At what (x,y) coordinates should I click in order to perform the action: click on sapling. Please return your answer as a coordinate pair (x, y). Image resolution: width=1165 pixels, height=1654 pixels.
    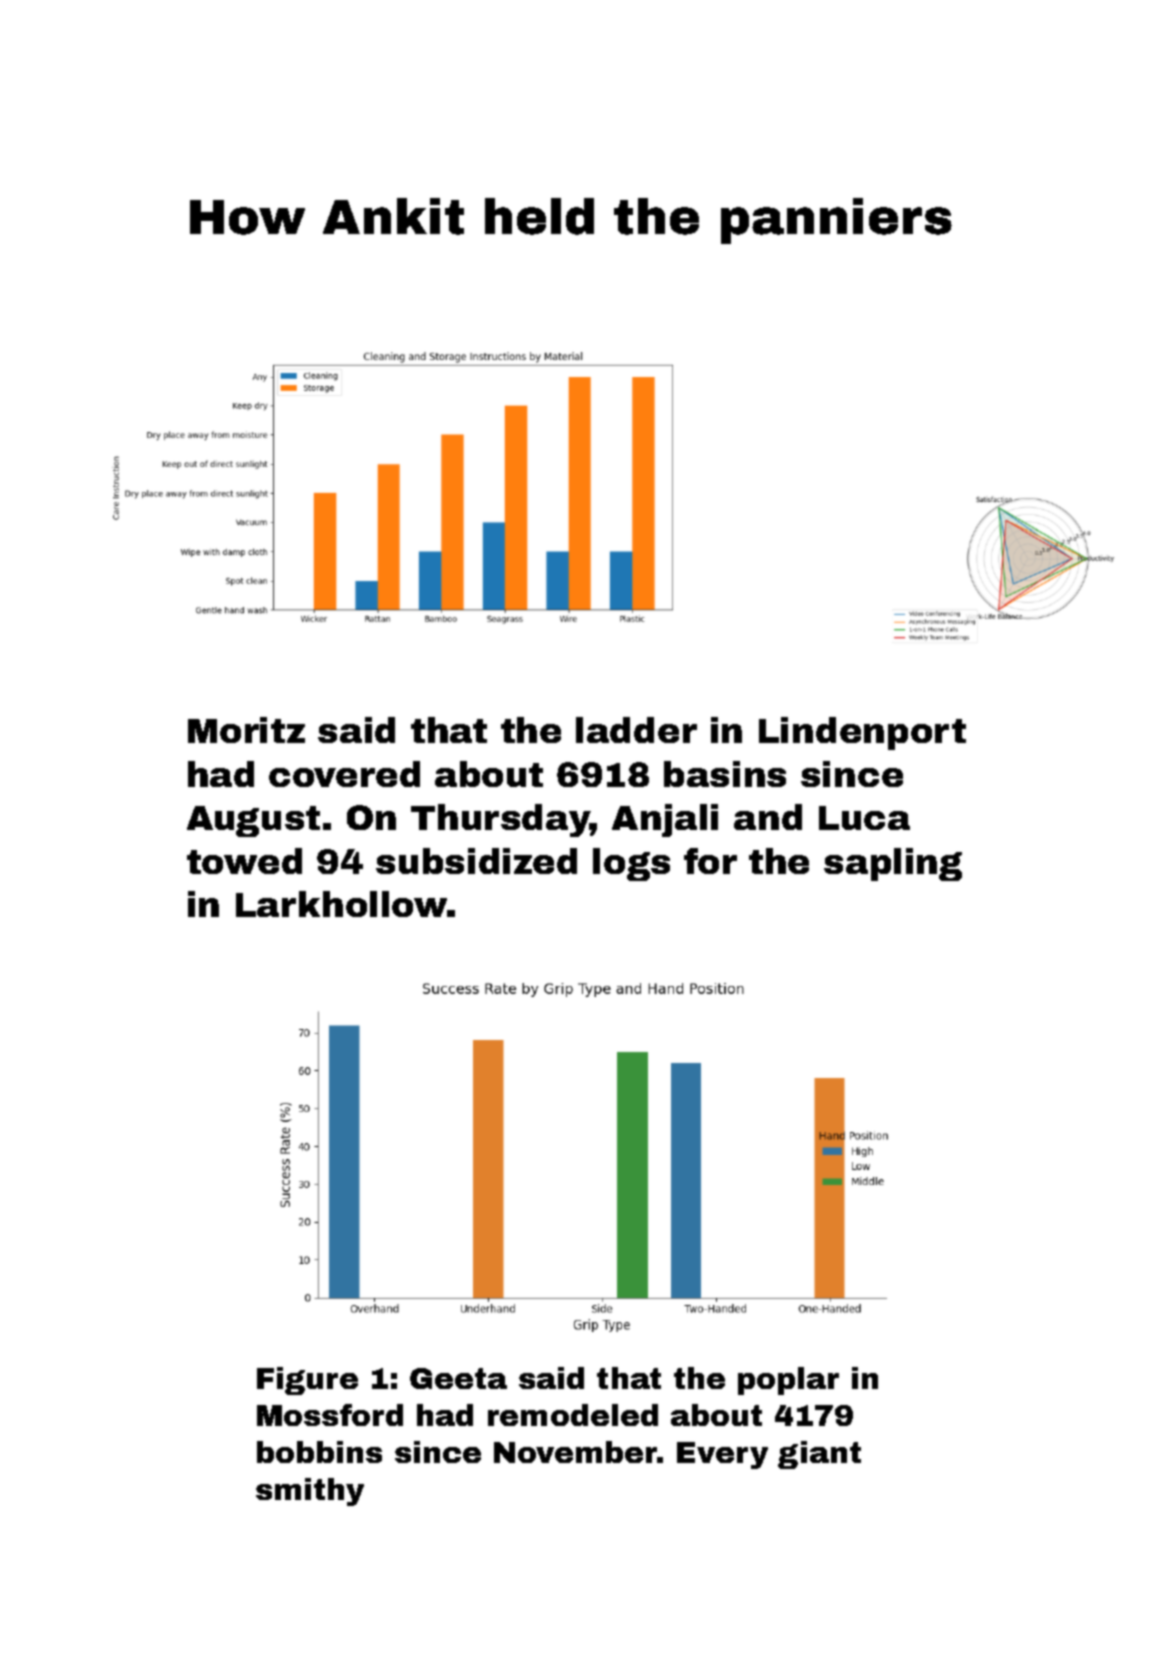
    Looking at the image, I should click on (893, 864).
